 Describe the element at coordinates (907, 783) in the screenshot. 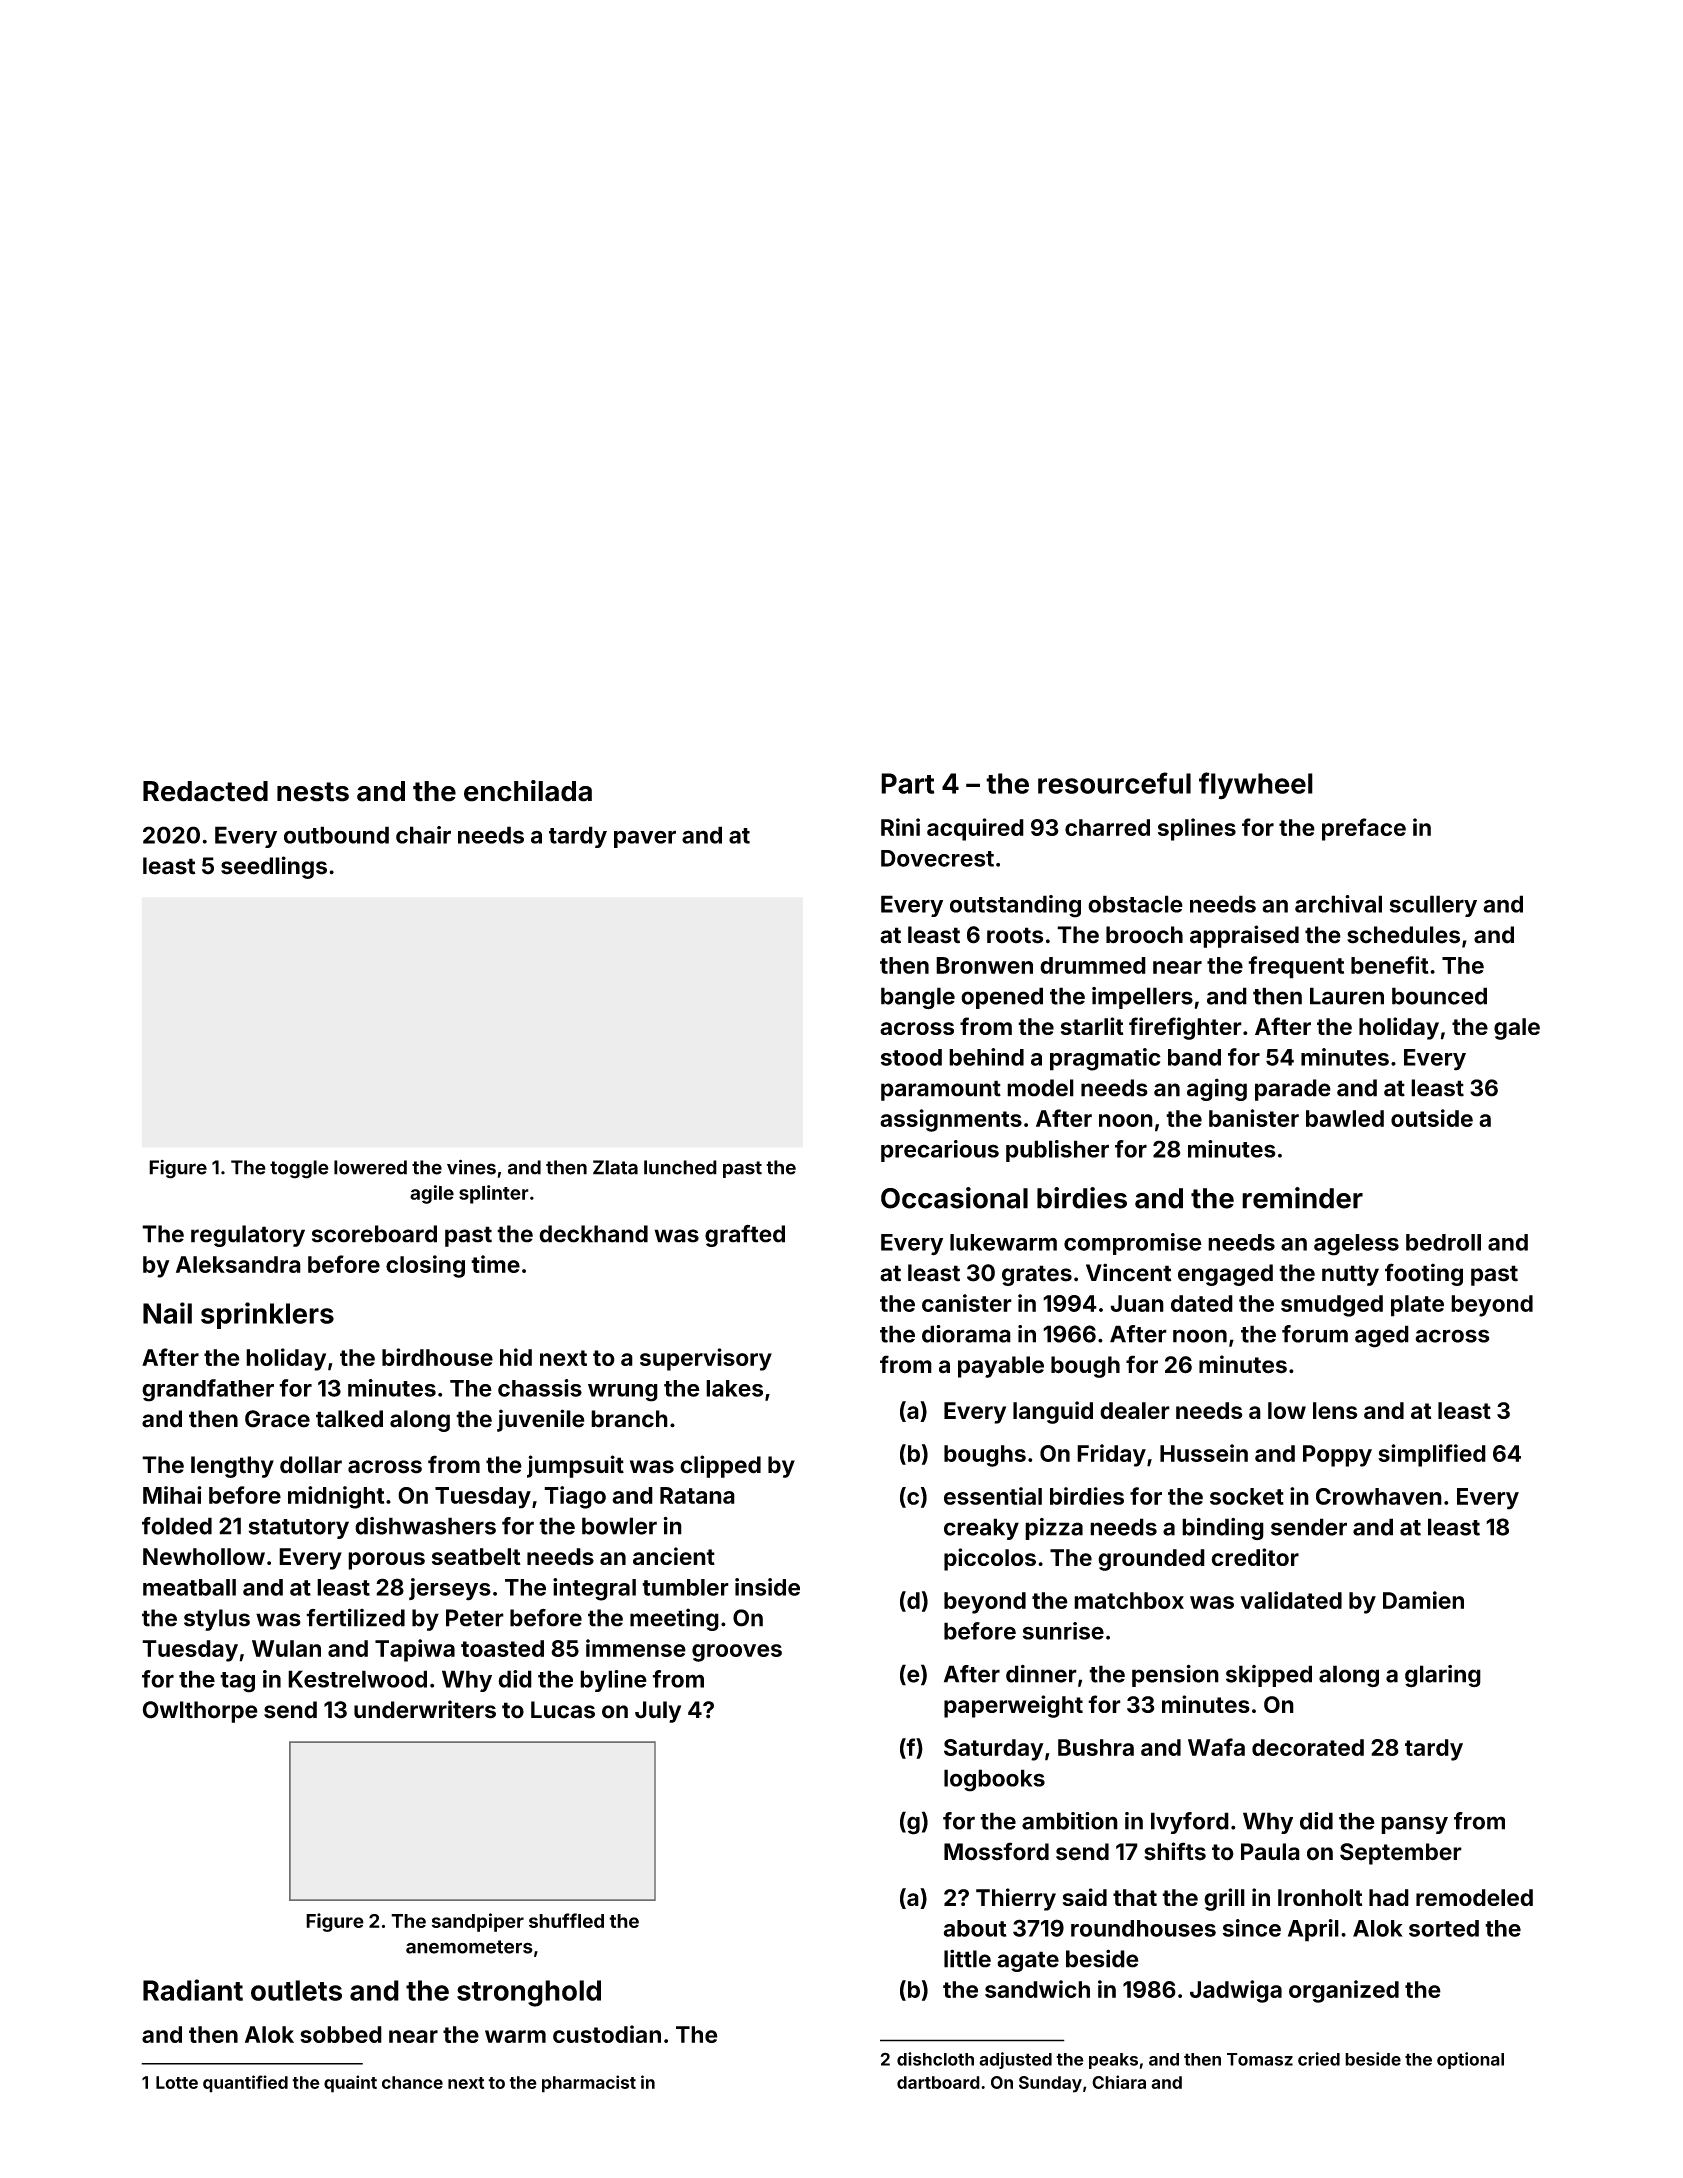

I see `Part` at that location.
